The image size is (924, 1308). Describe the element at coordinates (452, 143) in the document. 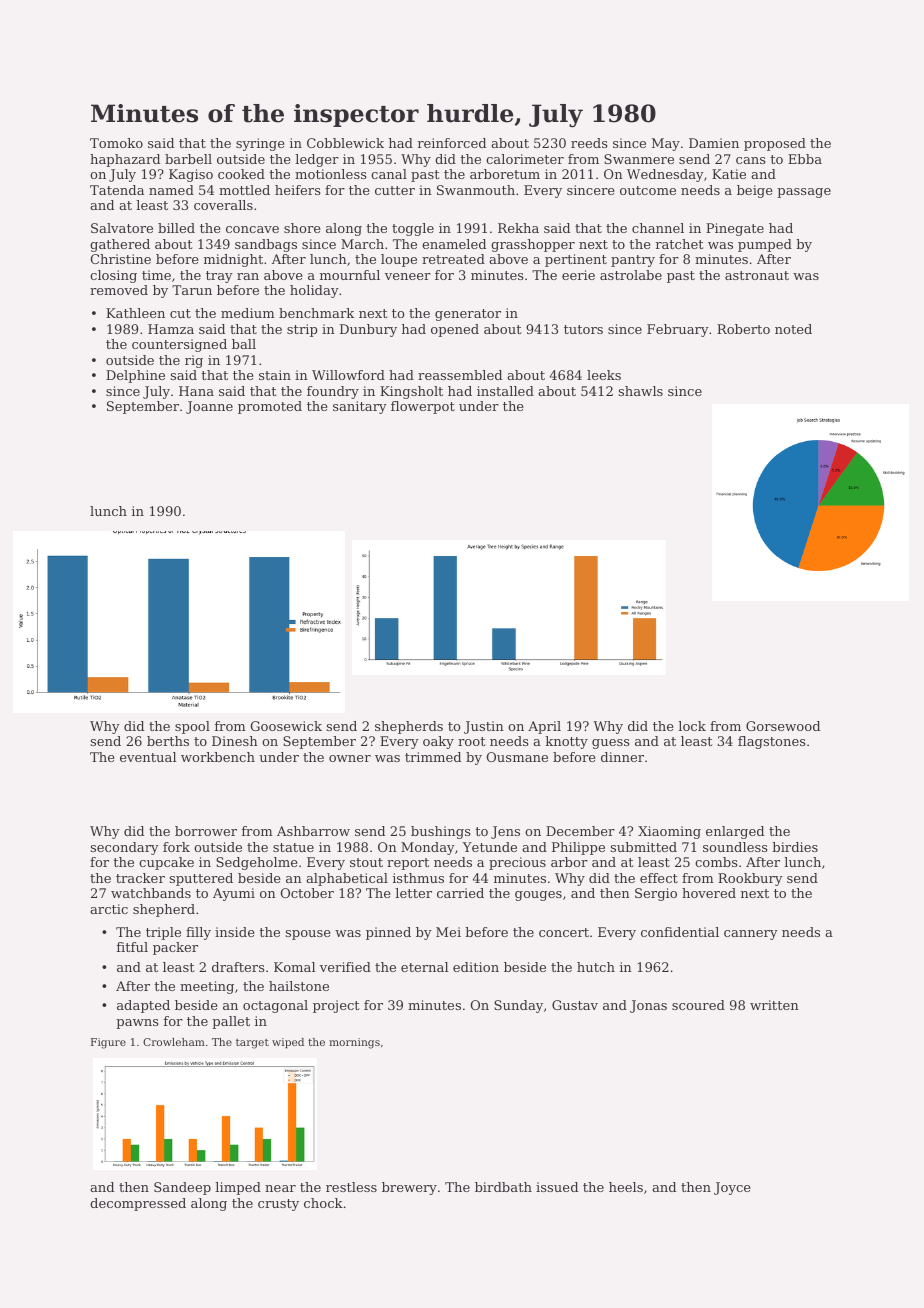

I see `reinforced` at that location.
